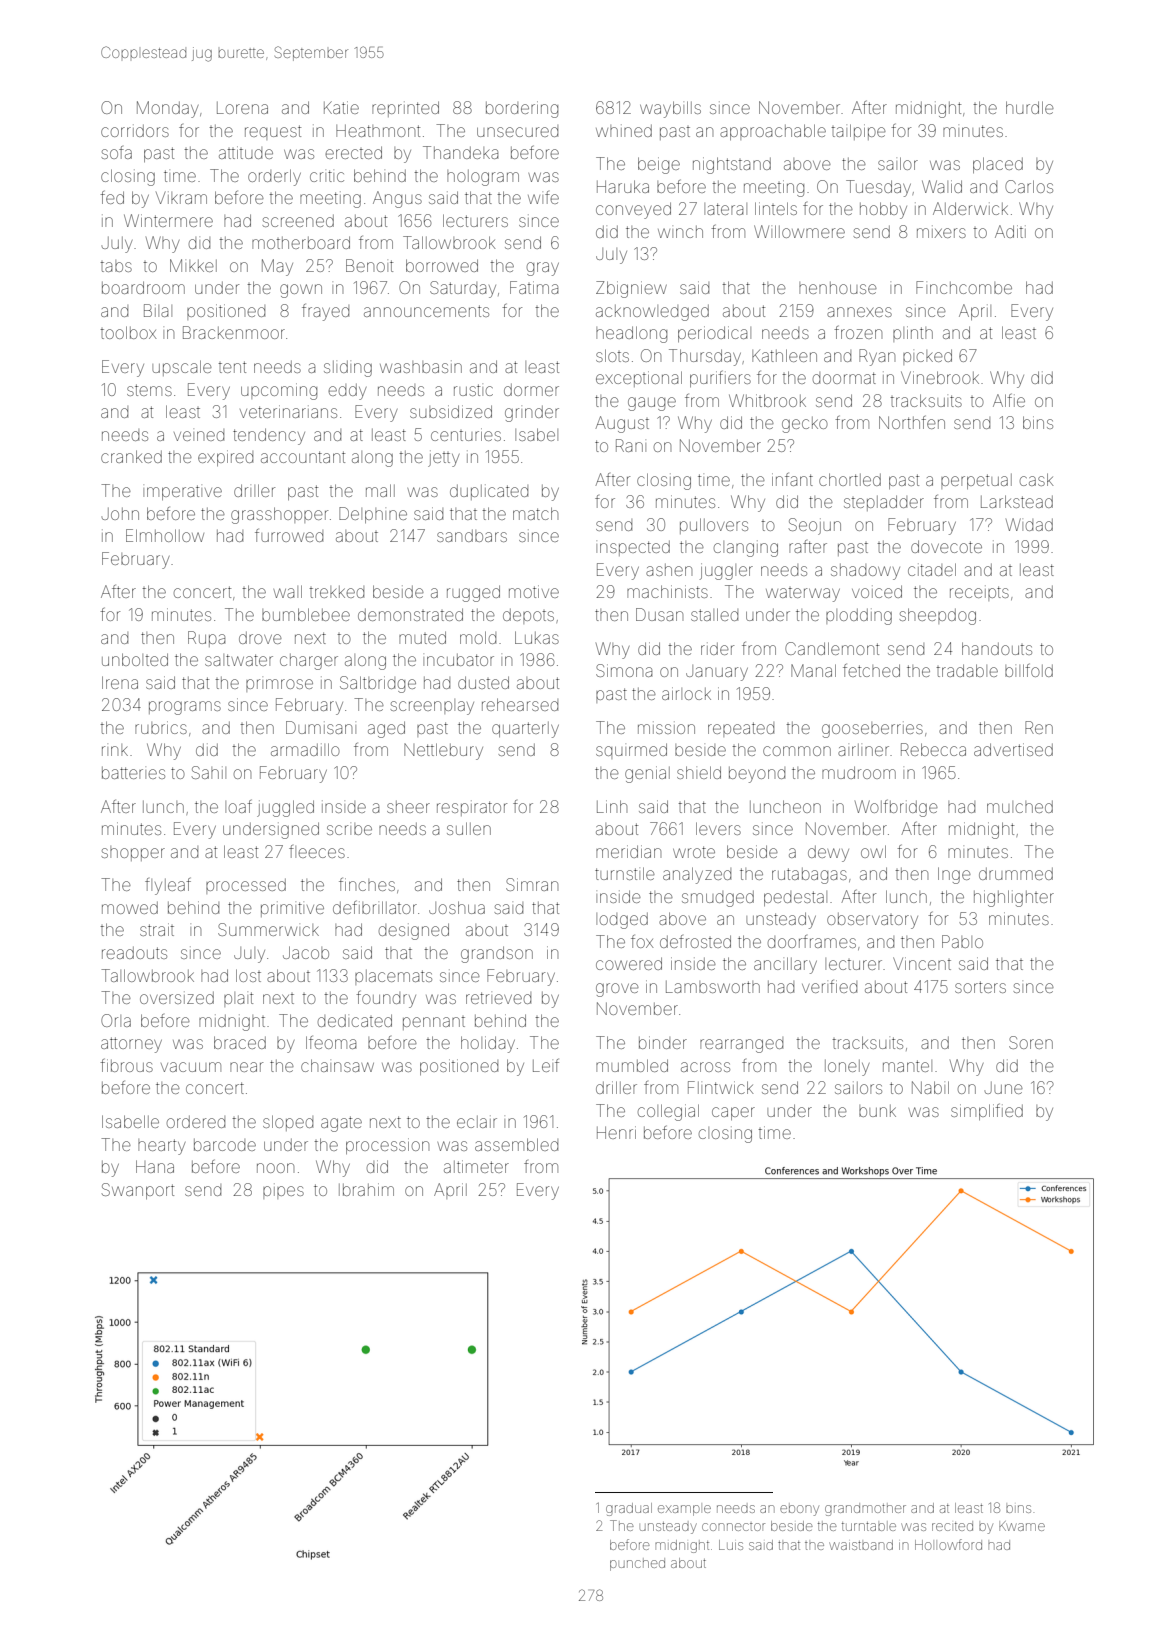 This document has height=1634, width=1155. What do you see at coordinates (1022, 1526) in the document?
I see `Kwame` at bounding box center [1022, 1526].
